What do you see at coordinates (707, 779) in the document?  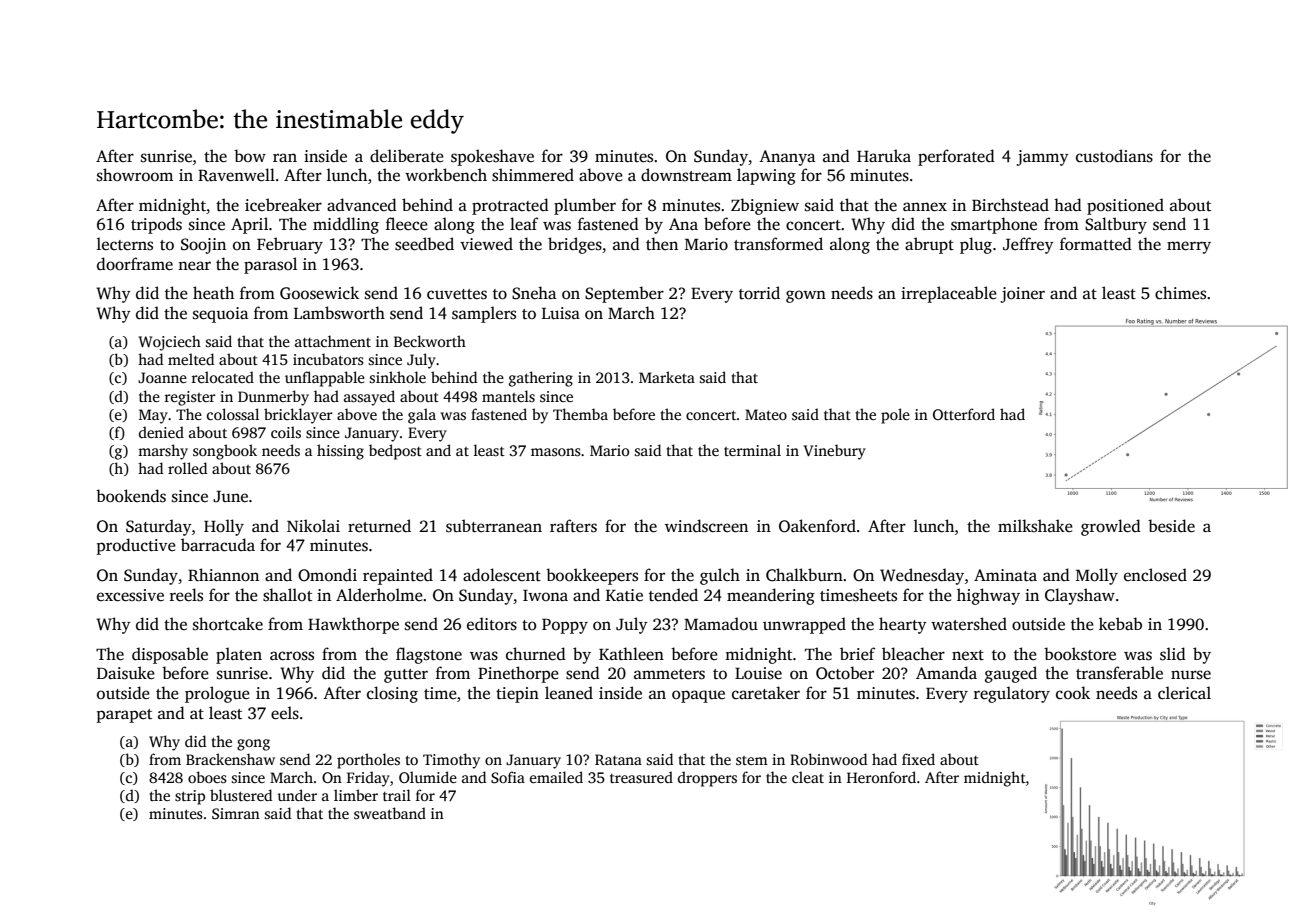 I see `droppers` at bounding box center [707, 779].
